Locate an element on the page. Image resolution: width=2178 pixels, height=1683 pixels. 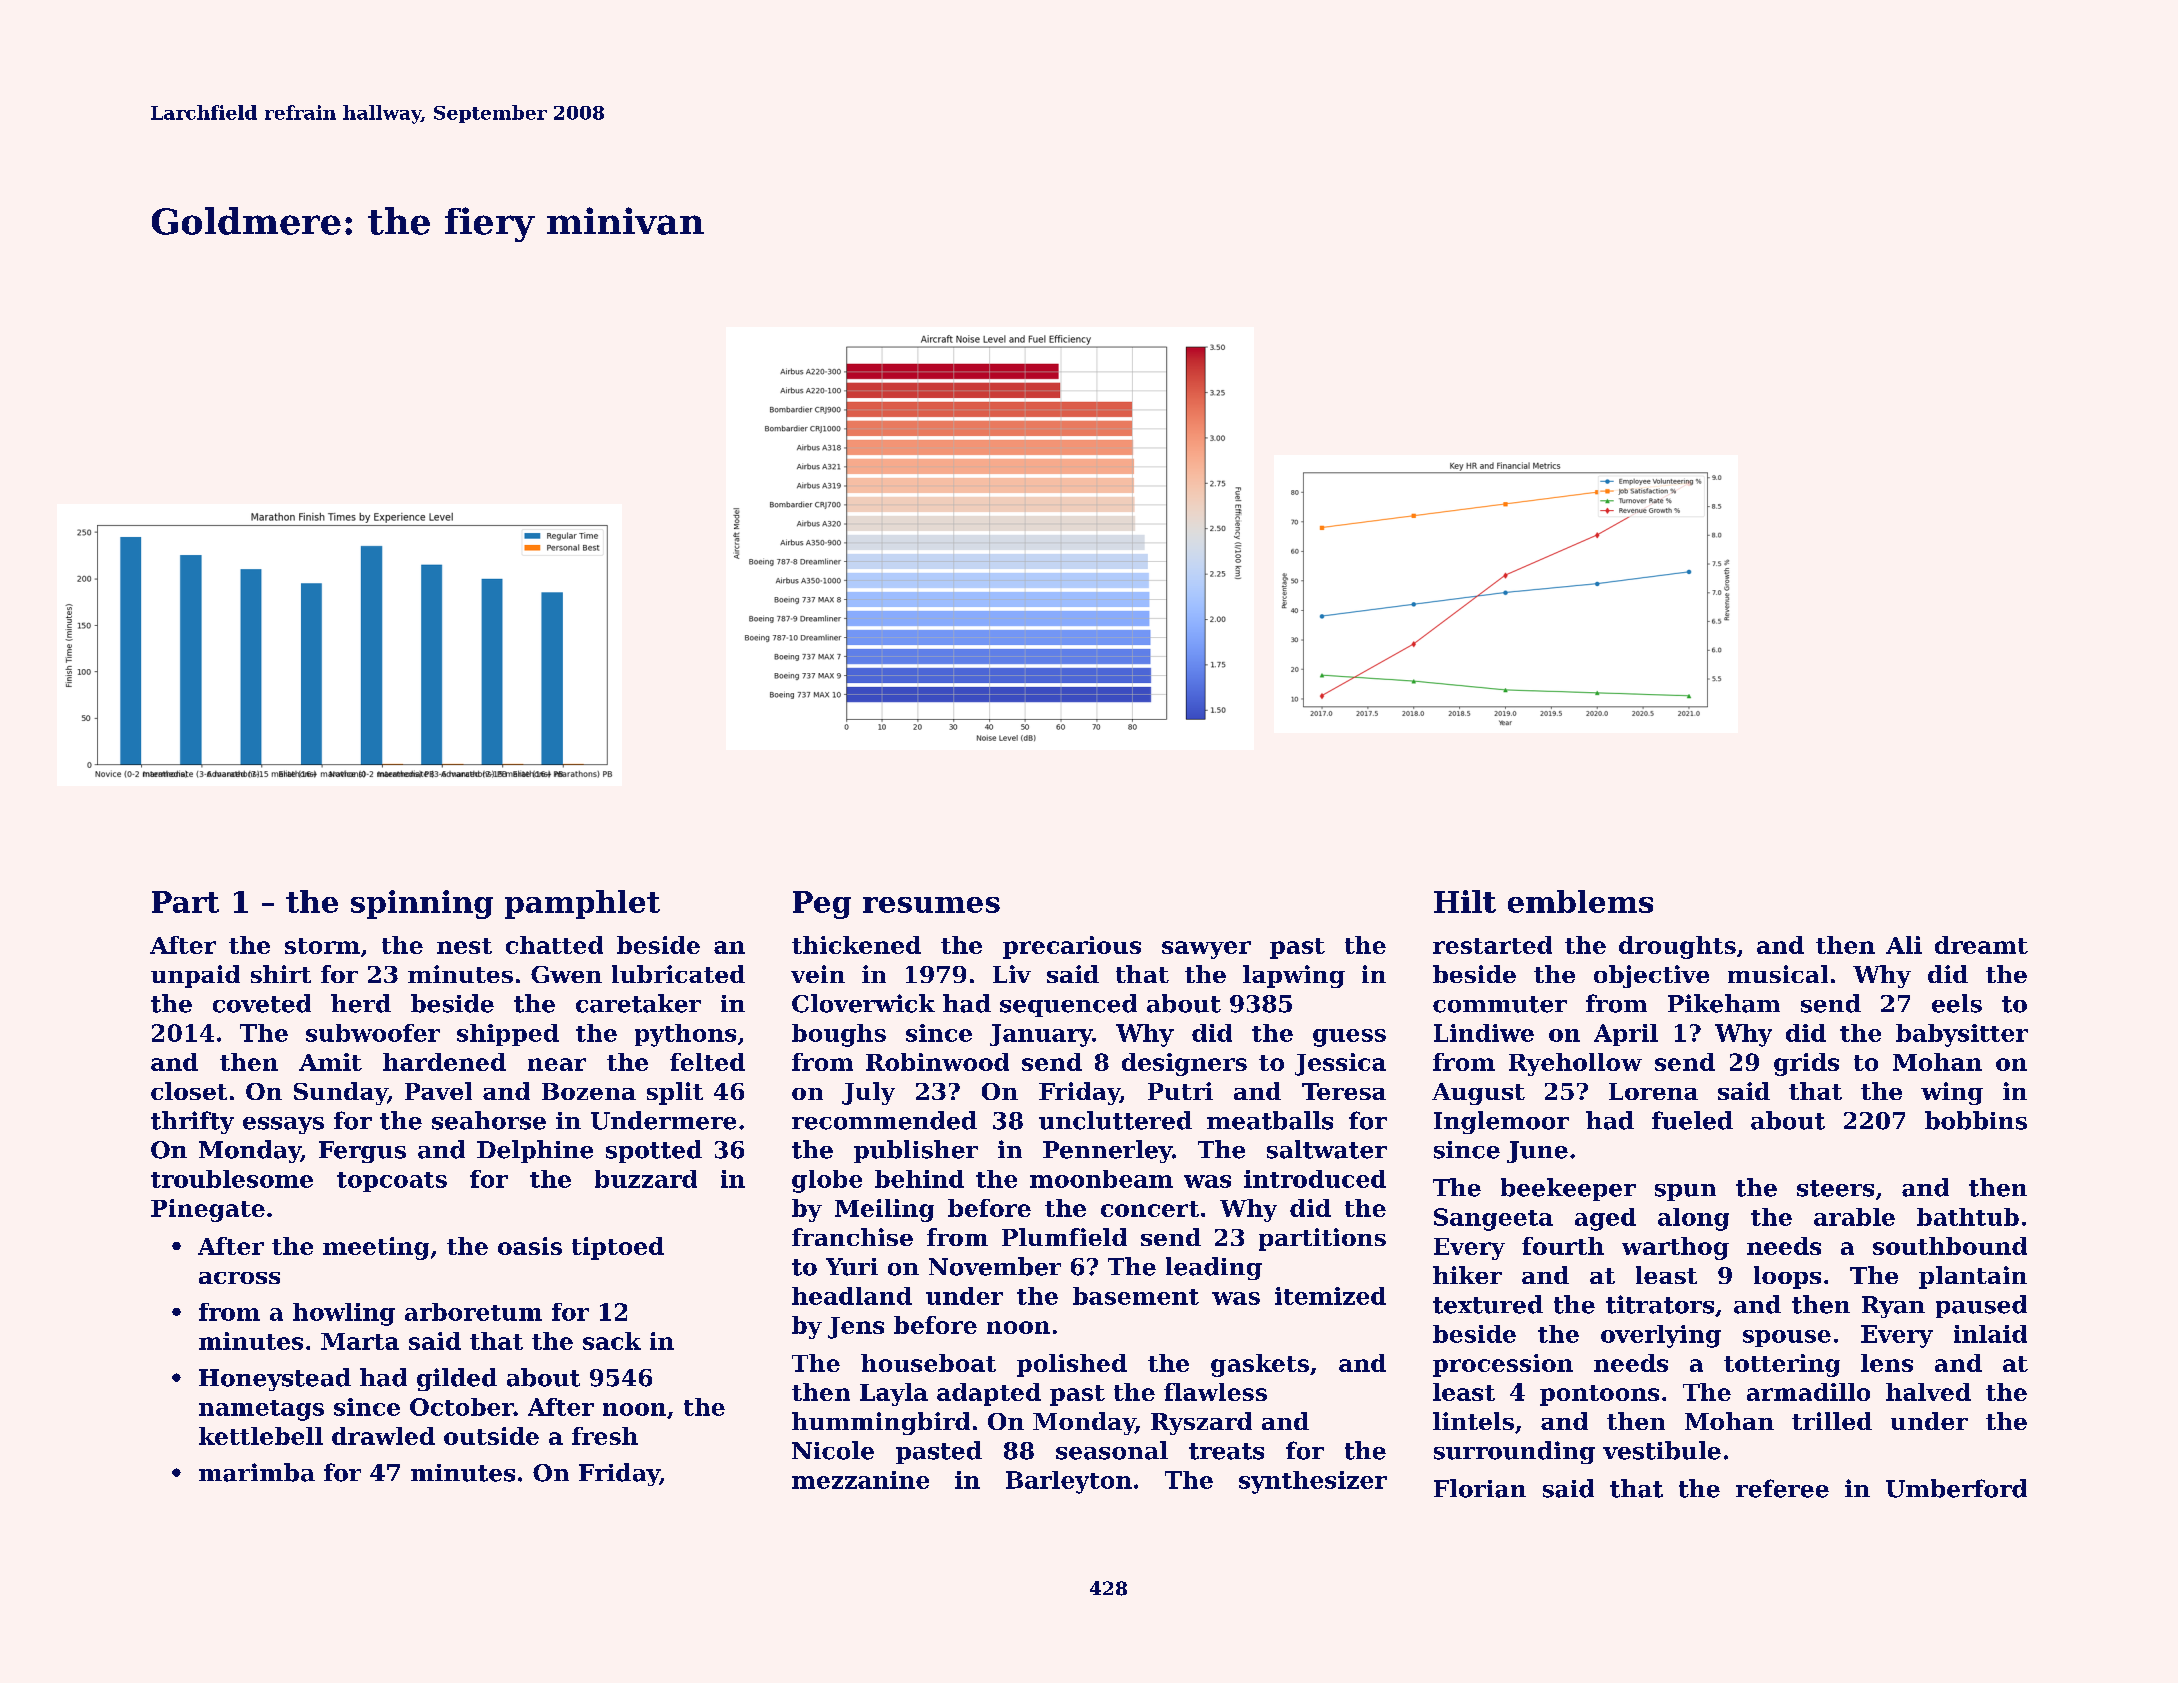
publisher is located at coordinates (916, 1151).
